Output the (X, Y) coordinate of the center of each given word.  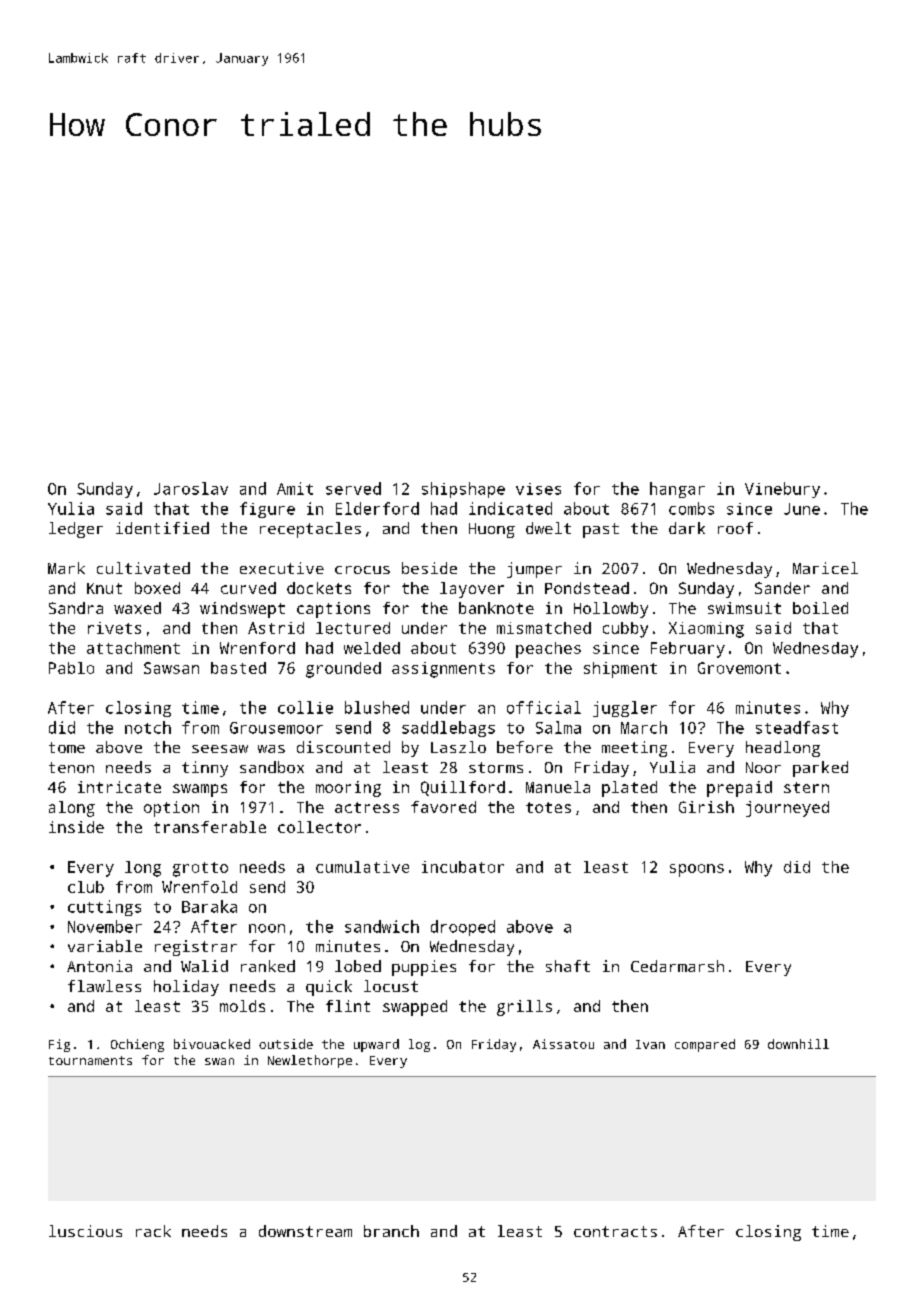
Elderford (377, 508)
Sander (782, 588)
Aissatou (563, 1044)
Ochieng (137, 1045)
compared (705, 1045)
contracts (615, 1231)
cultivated (143, 568)
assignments (443, 670)
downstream (305, 1231)
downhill (798, 1044)
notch (148, 727)
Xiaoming (706, 630)
